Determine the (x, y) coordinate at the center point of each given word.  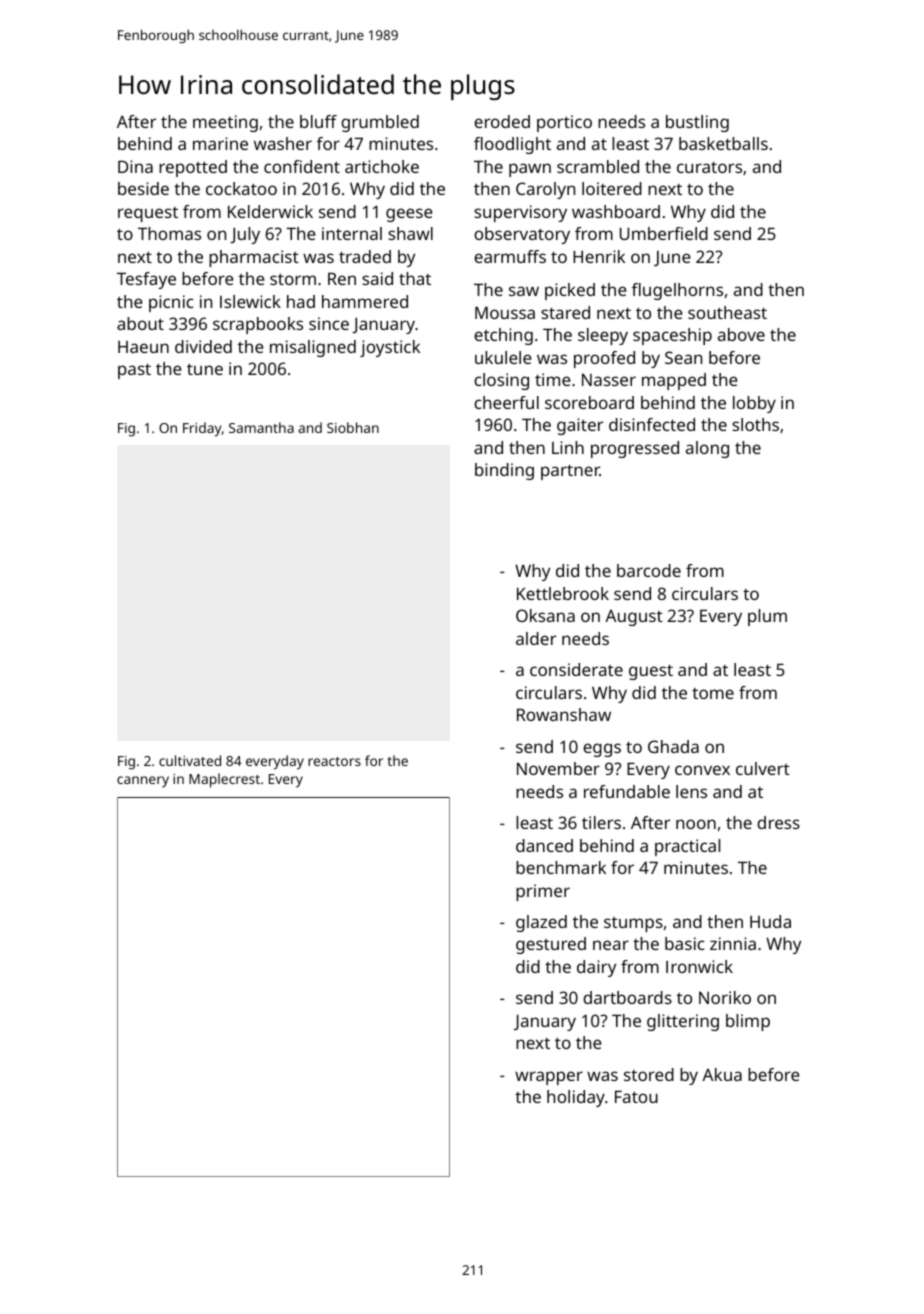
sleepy (603, 336)
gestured (551, 945)
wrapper (549, 1078)
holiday (576, 1098)
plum (767, 617)
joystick (390, 348)
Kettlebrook (563, 593)
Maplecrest (224, 780)
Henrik (599, 256)
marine (220, 143)
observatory (522, 235)
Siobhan (353, 427)
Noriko (725, 997)
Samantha (261, 427)
